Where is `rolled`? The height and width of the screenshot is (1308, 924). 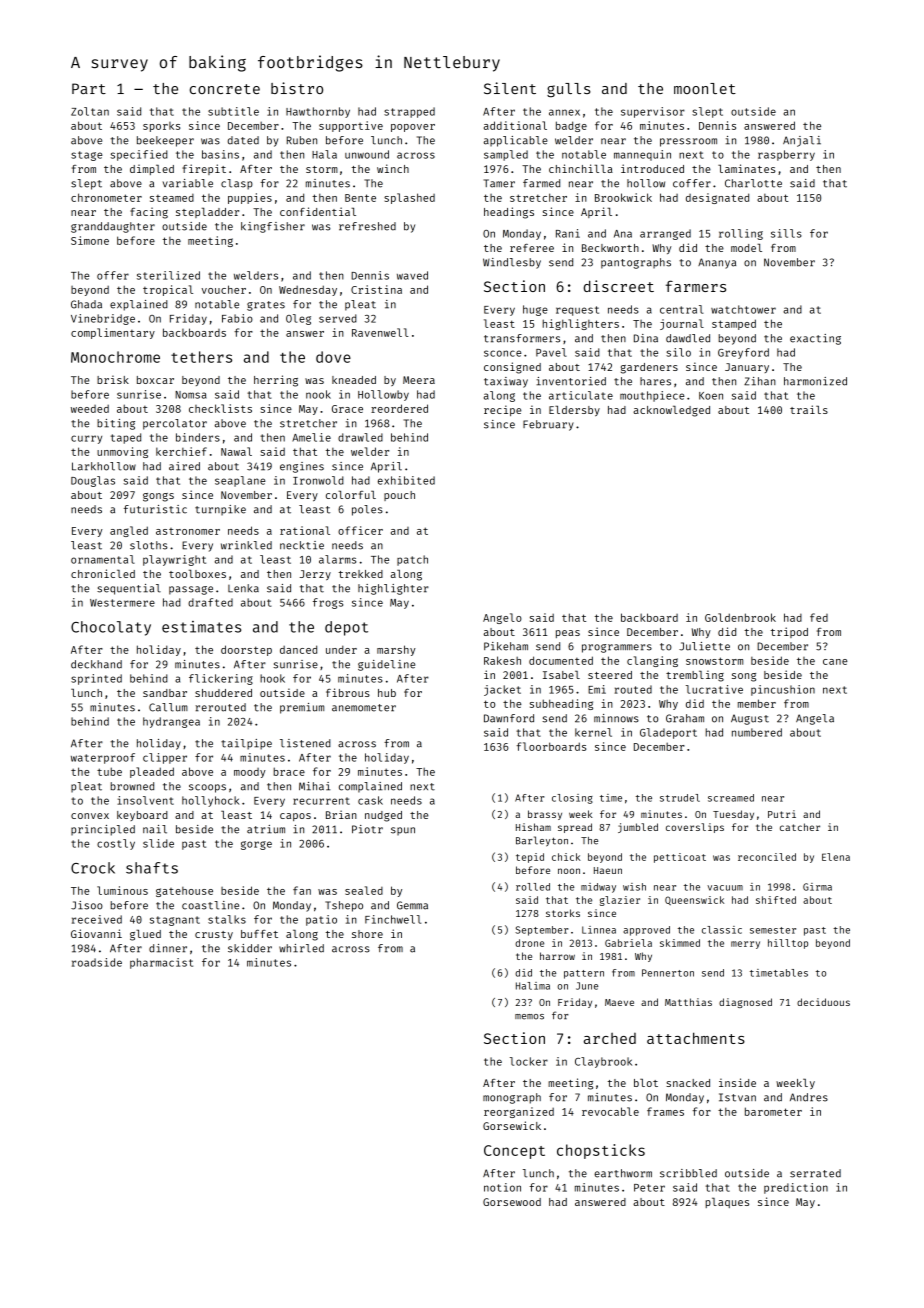 rolled is located at coordinates (533, 887).
